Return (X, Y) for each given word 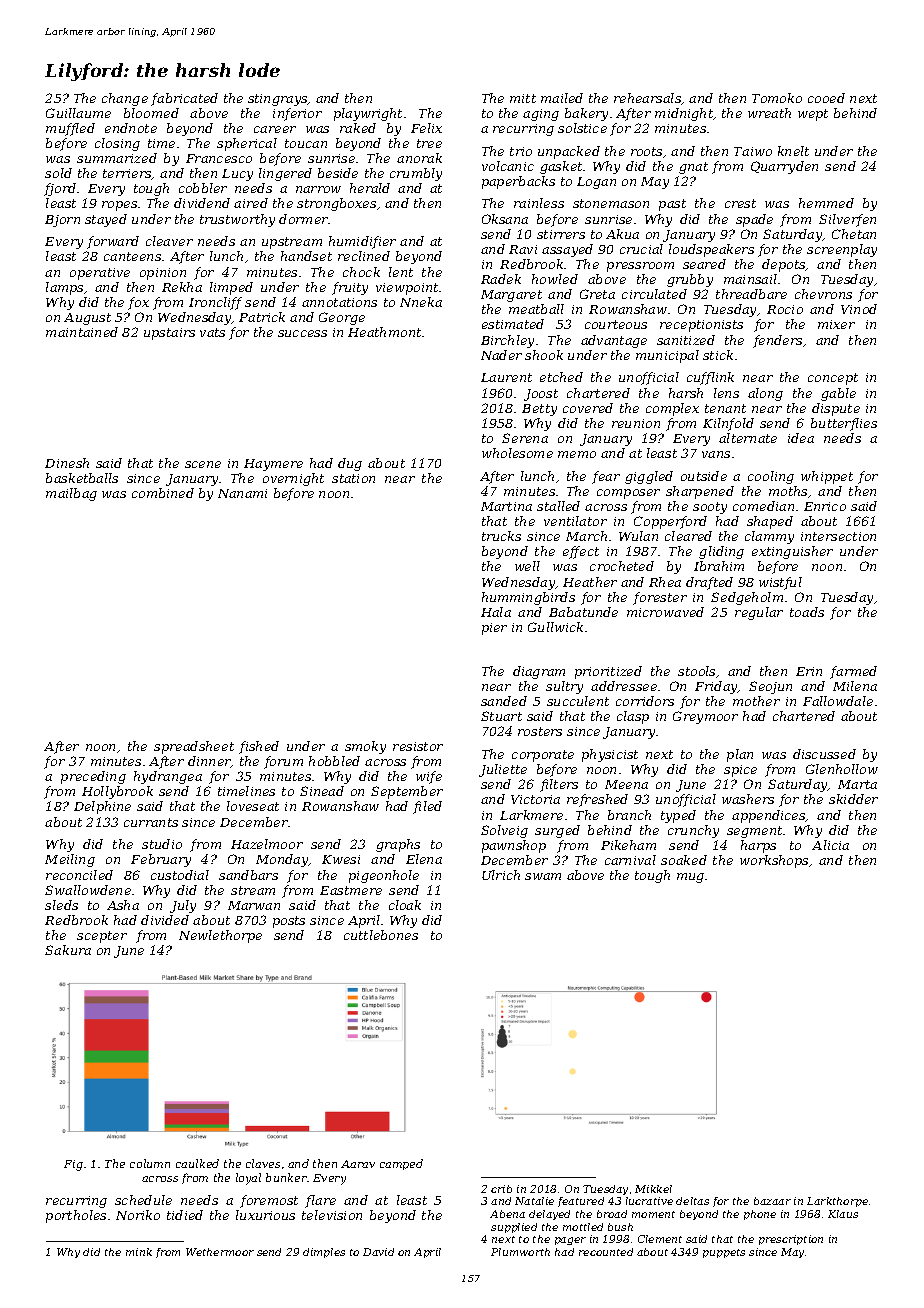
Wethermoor (220, 1252)
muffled (70, 129)
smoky (365, 747)
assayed (567, 250)
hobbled (334, 761)
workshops (774, 861)
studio (162, 844)
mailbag (71, 494)
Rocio (785, 309)
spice (740, 771)
